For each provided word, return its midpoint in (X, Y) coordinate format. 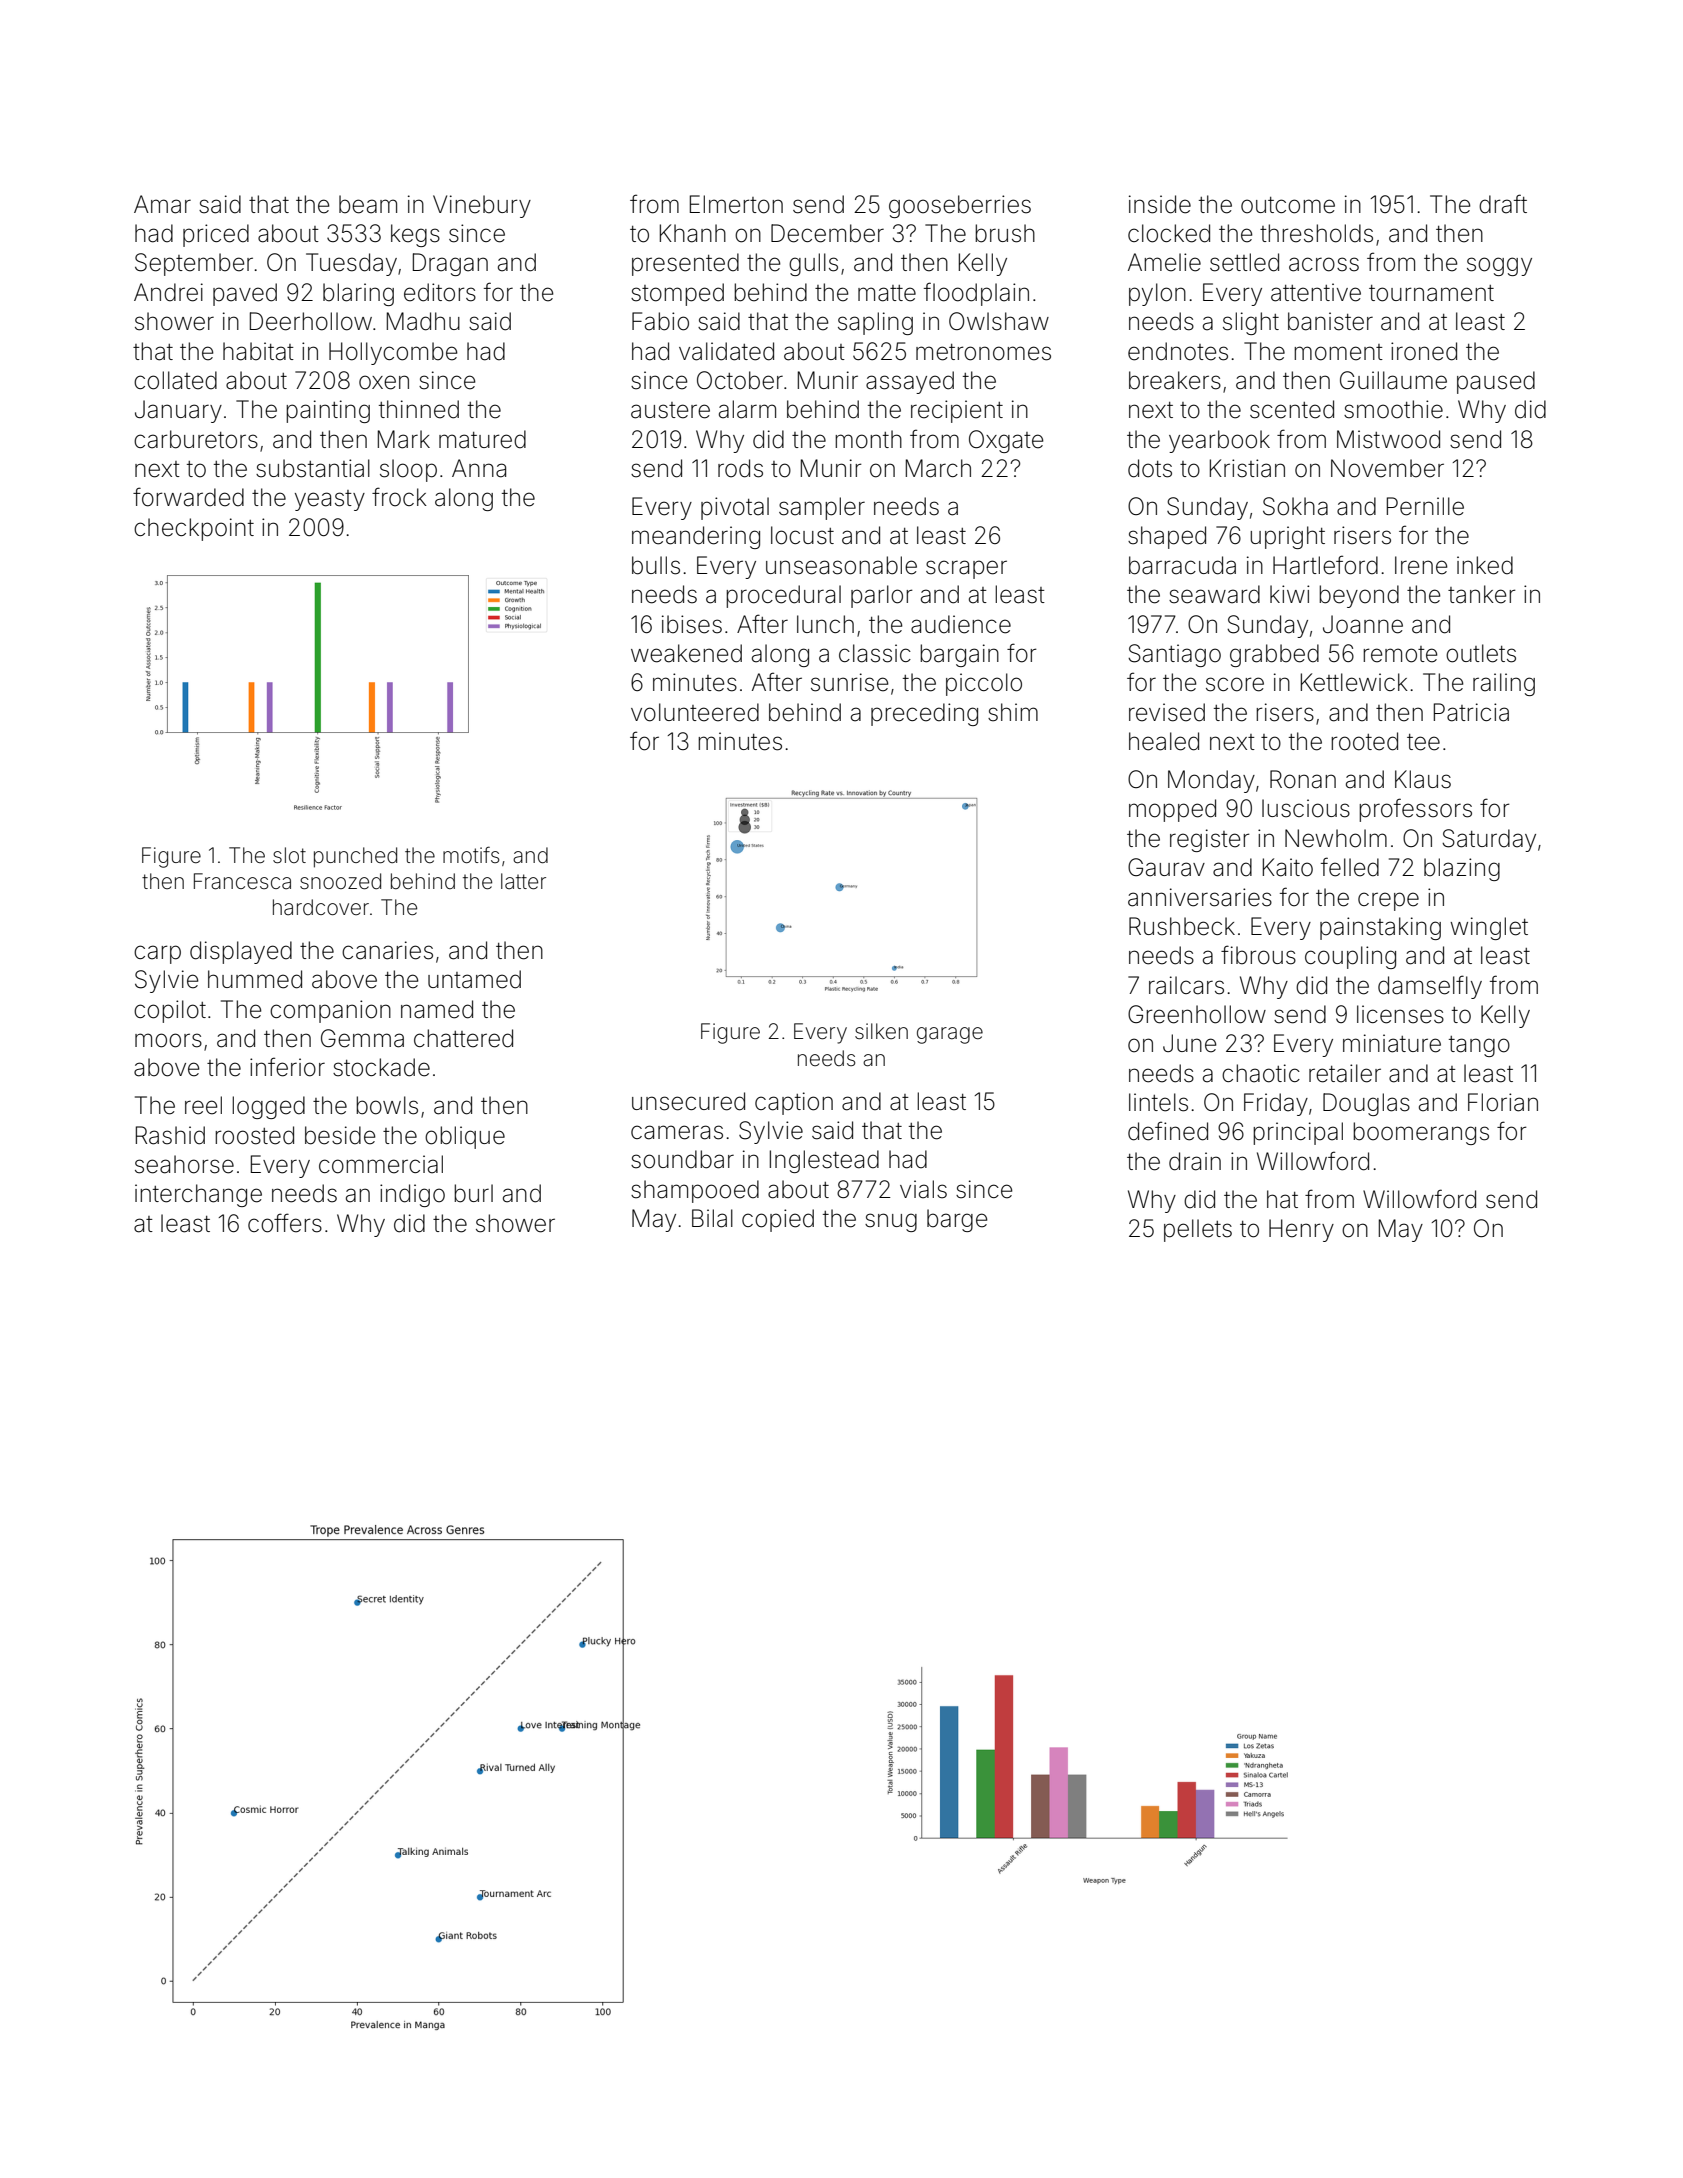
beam (368, 204)
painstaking (1380, 928)
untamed (474, 979)
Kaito (1288, 867)
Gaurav (1166, 867)
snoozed (340, 881)
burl (473, 1193)
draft (1503, 204)
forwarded (188, 497)
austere (670, 410)
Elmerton (736, 204)
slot (289, 855)
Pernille (1425, 506)
